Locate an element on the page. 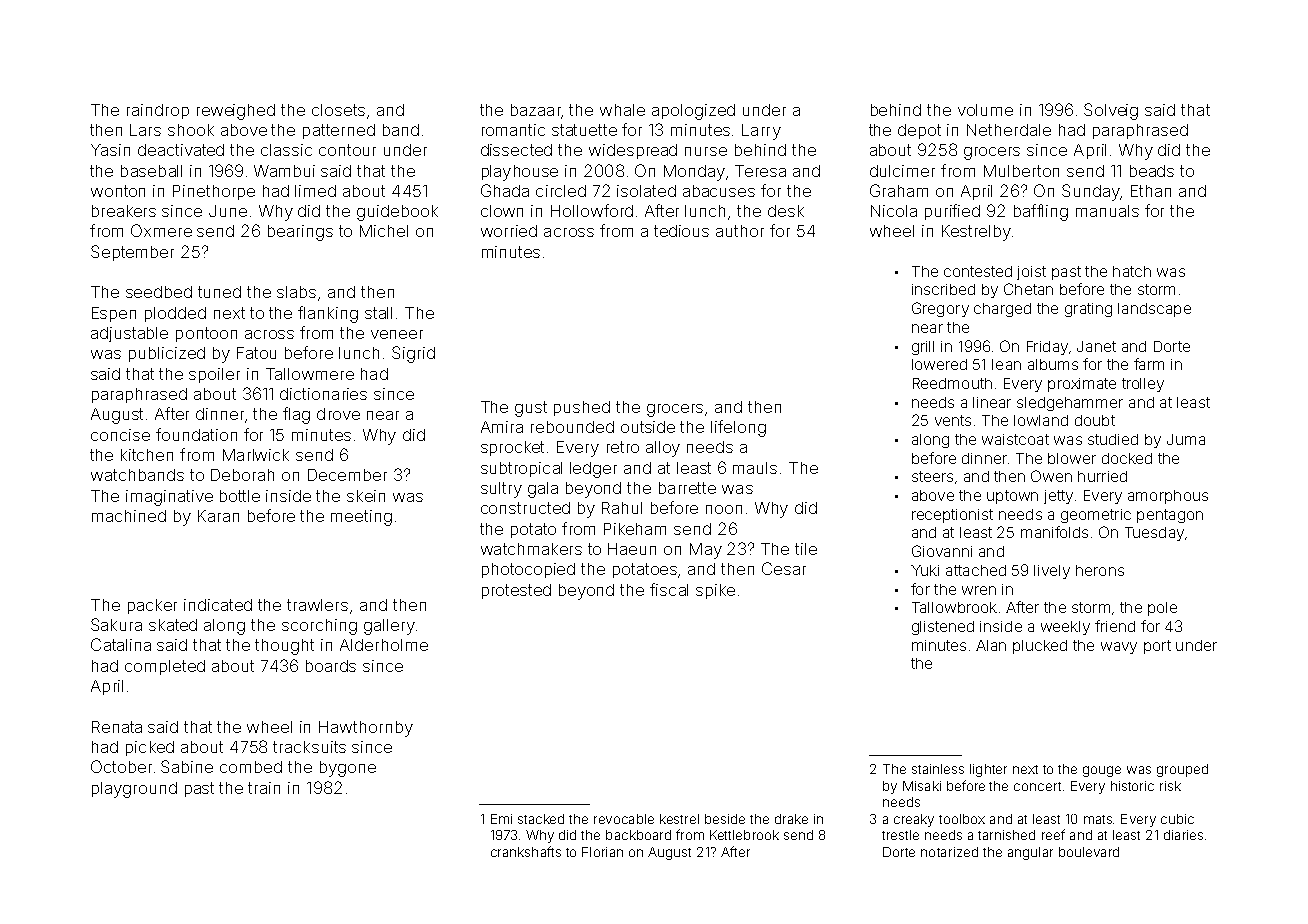 This image has width=1308, height=924. crankshafts is located at coordinates (526, 851).
